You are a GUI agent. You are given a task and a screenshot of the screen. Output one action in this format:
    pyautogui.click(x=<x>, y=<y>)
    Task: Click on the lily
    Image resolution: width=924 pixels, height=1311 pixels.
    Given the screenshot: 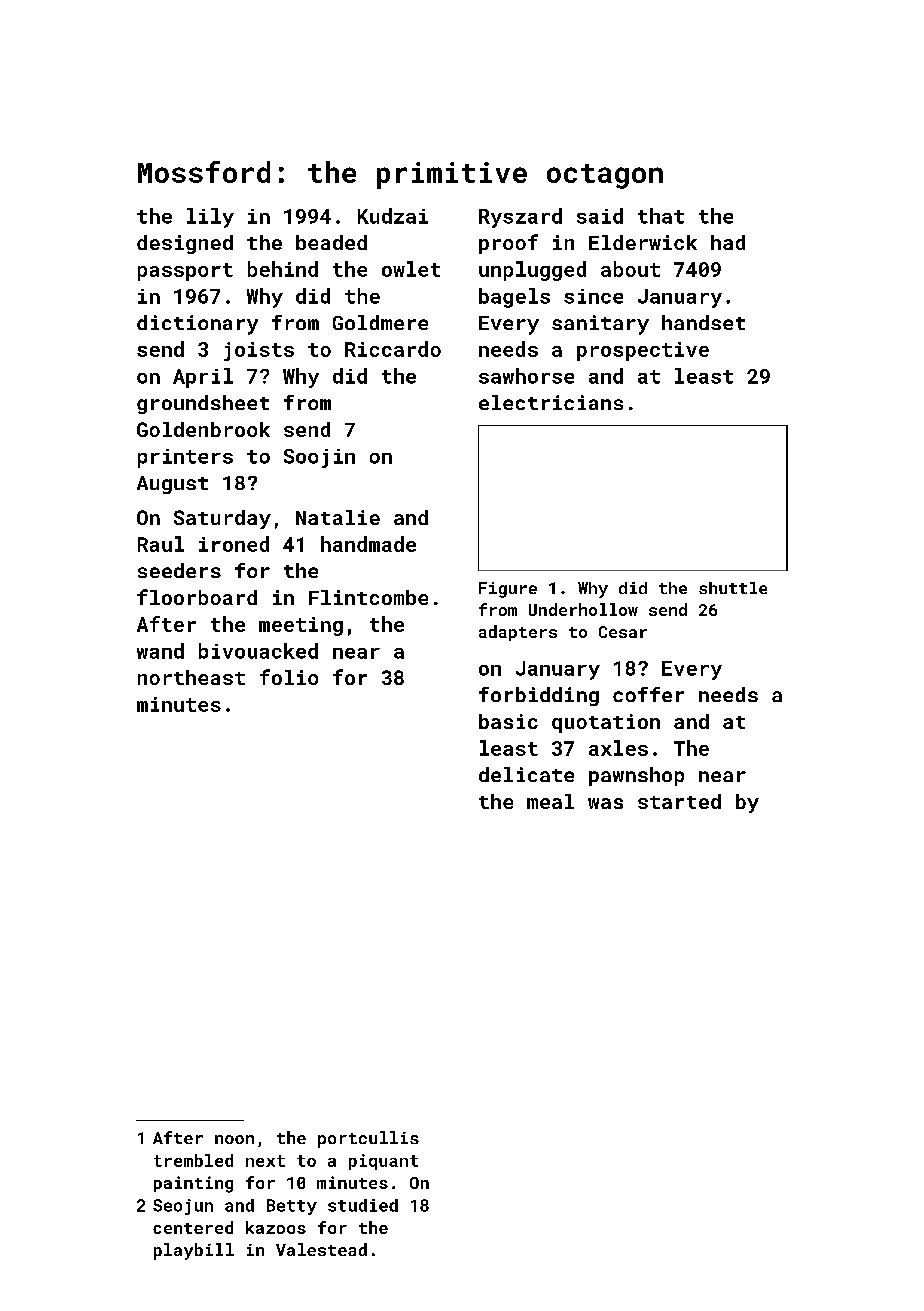 What is the action you would take?
    pyautogui.click(x=210, y=218)
